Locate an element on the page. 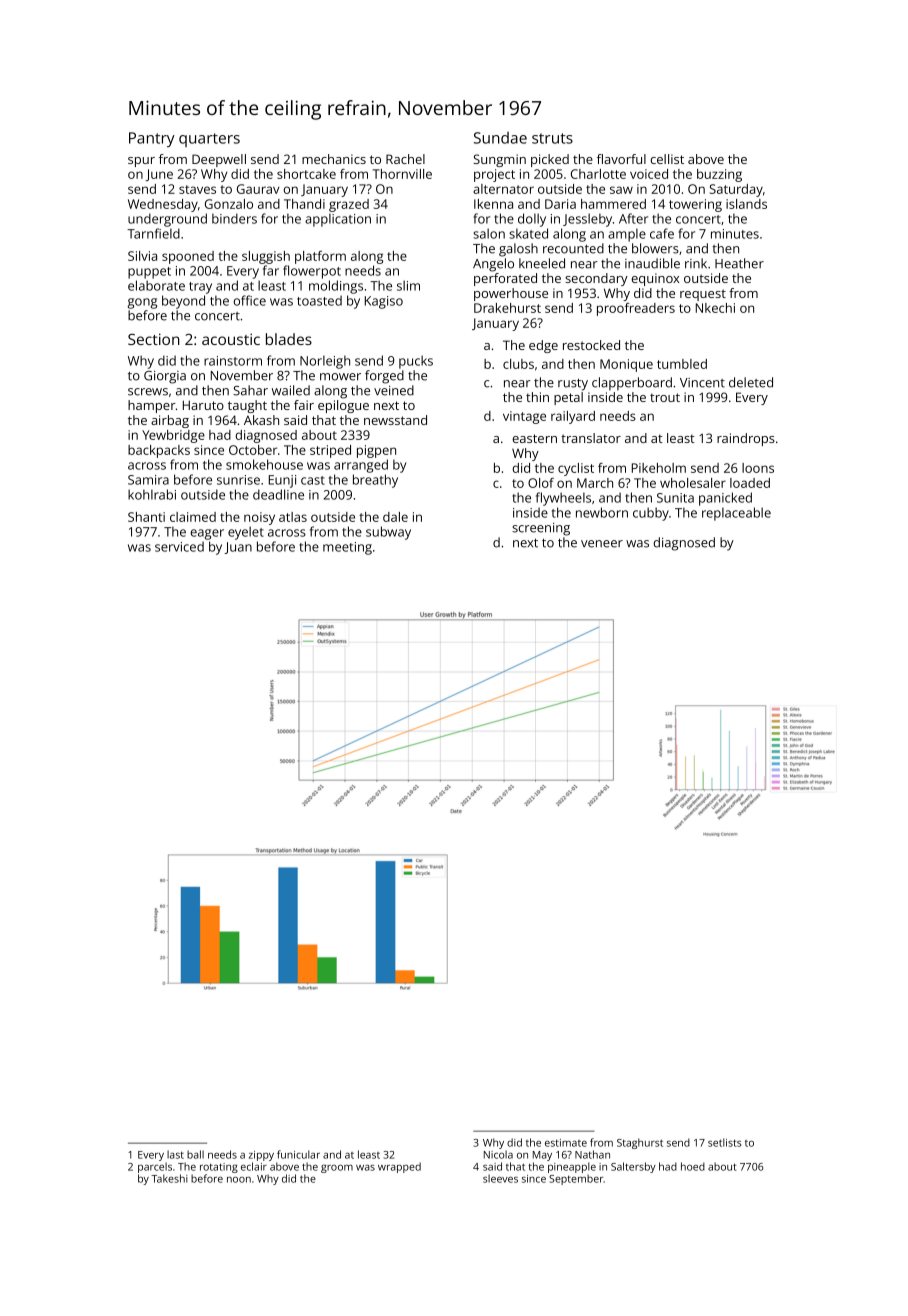 The width and height of the document is (908, 1316). cubby is located at coordinates (651, 514).
